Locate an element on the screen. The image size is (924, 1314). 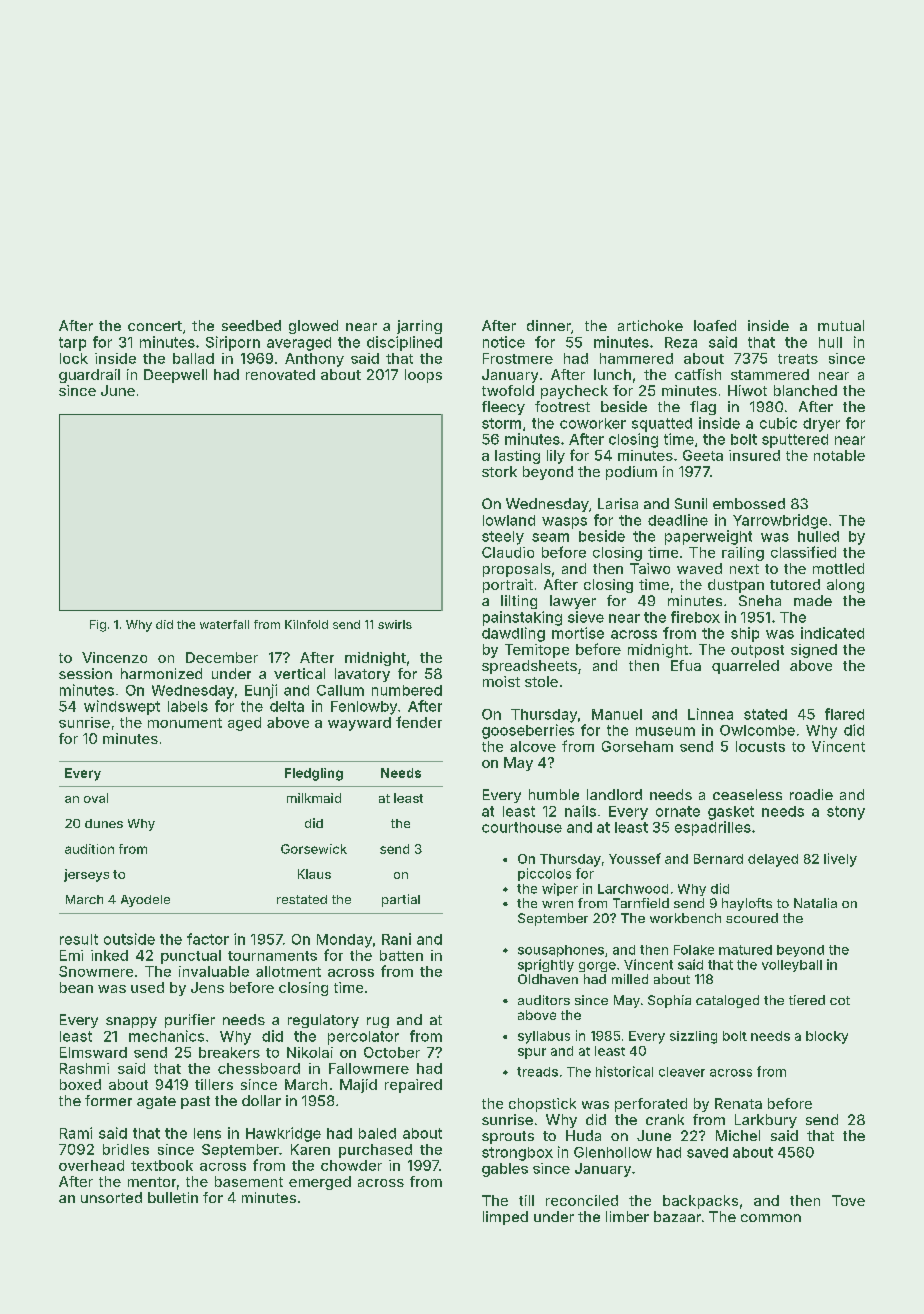
dinner is located at coordinates (549, 325).
